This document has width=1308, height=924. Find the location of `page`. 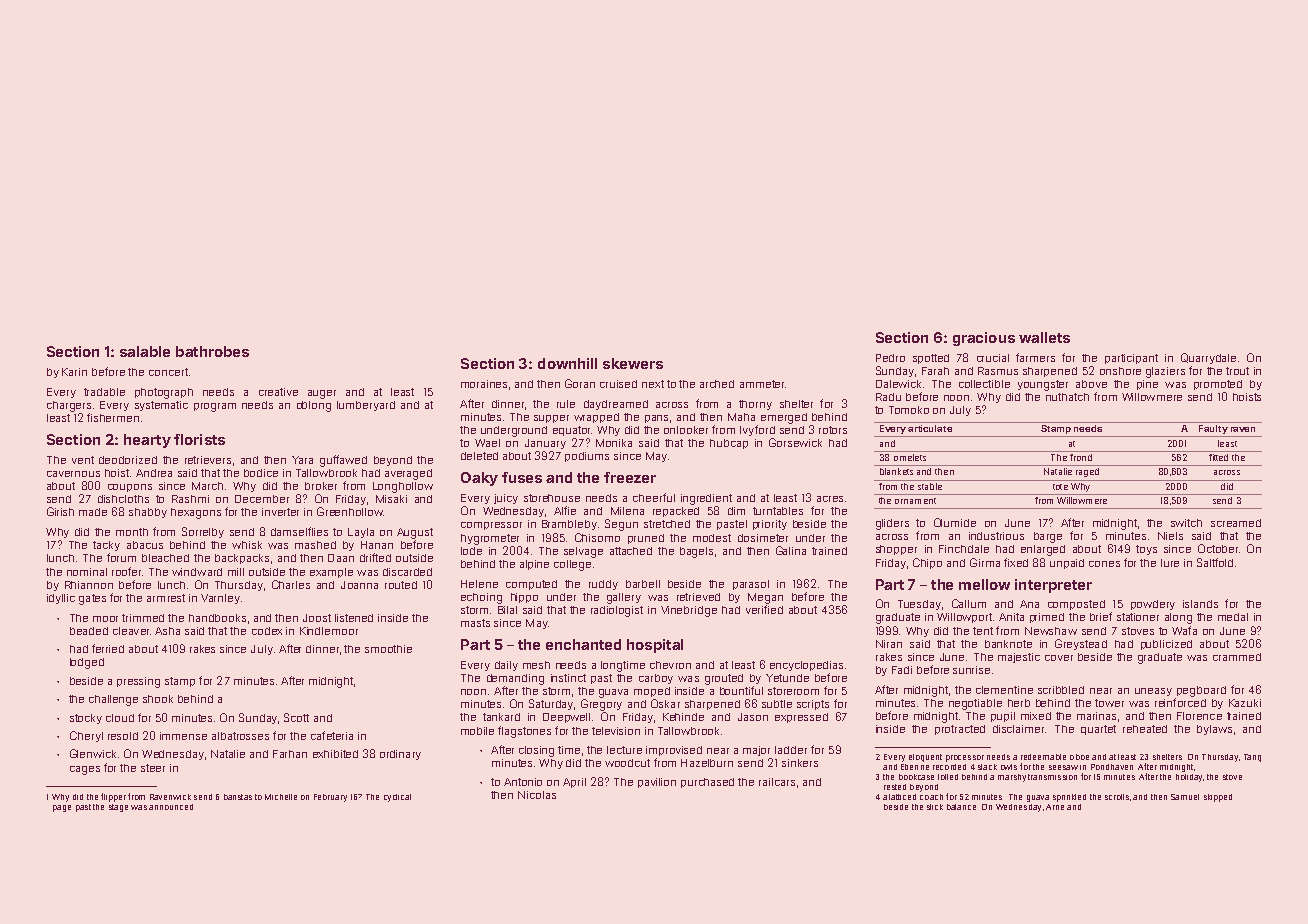

page is located at coordinates (62, 808).
